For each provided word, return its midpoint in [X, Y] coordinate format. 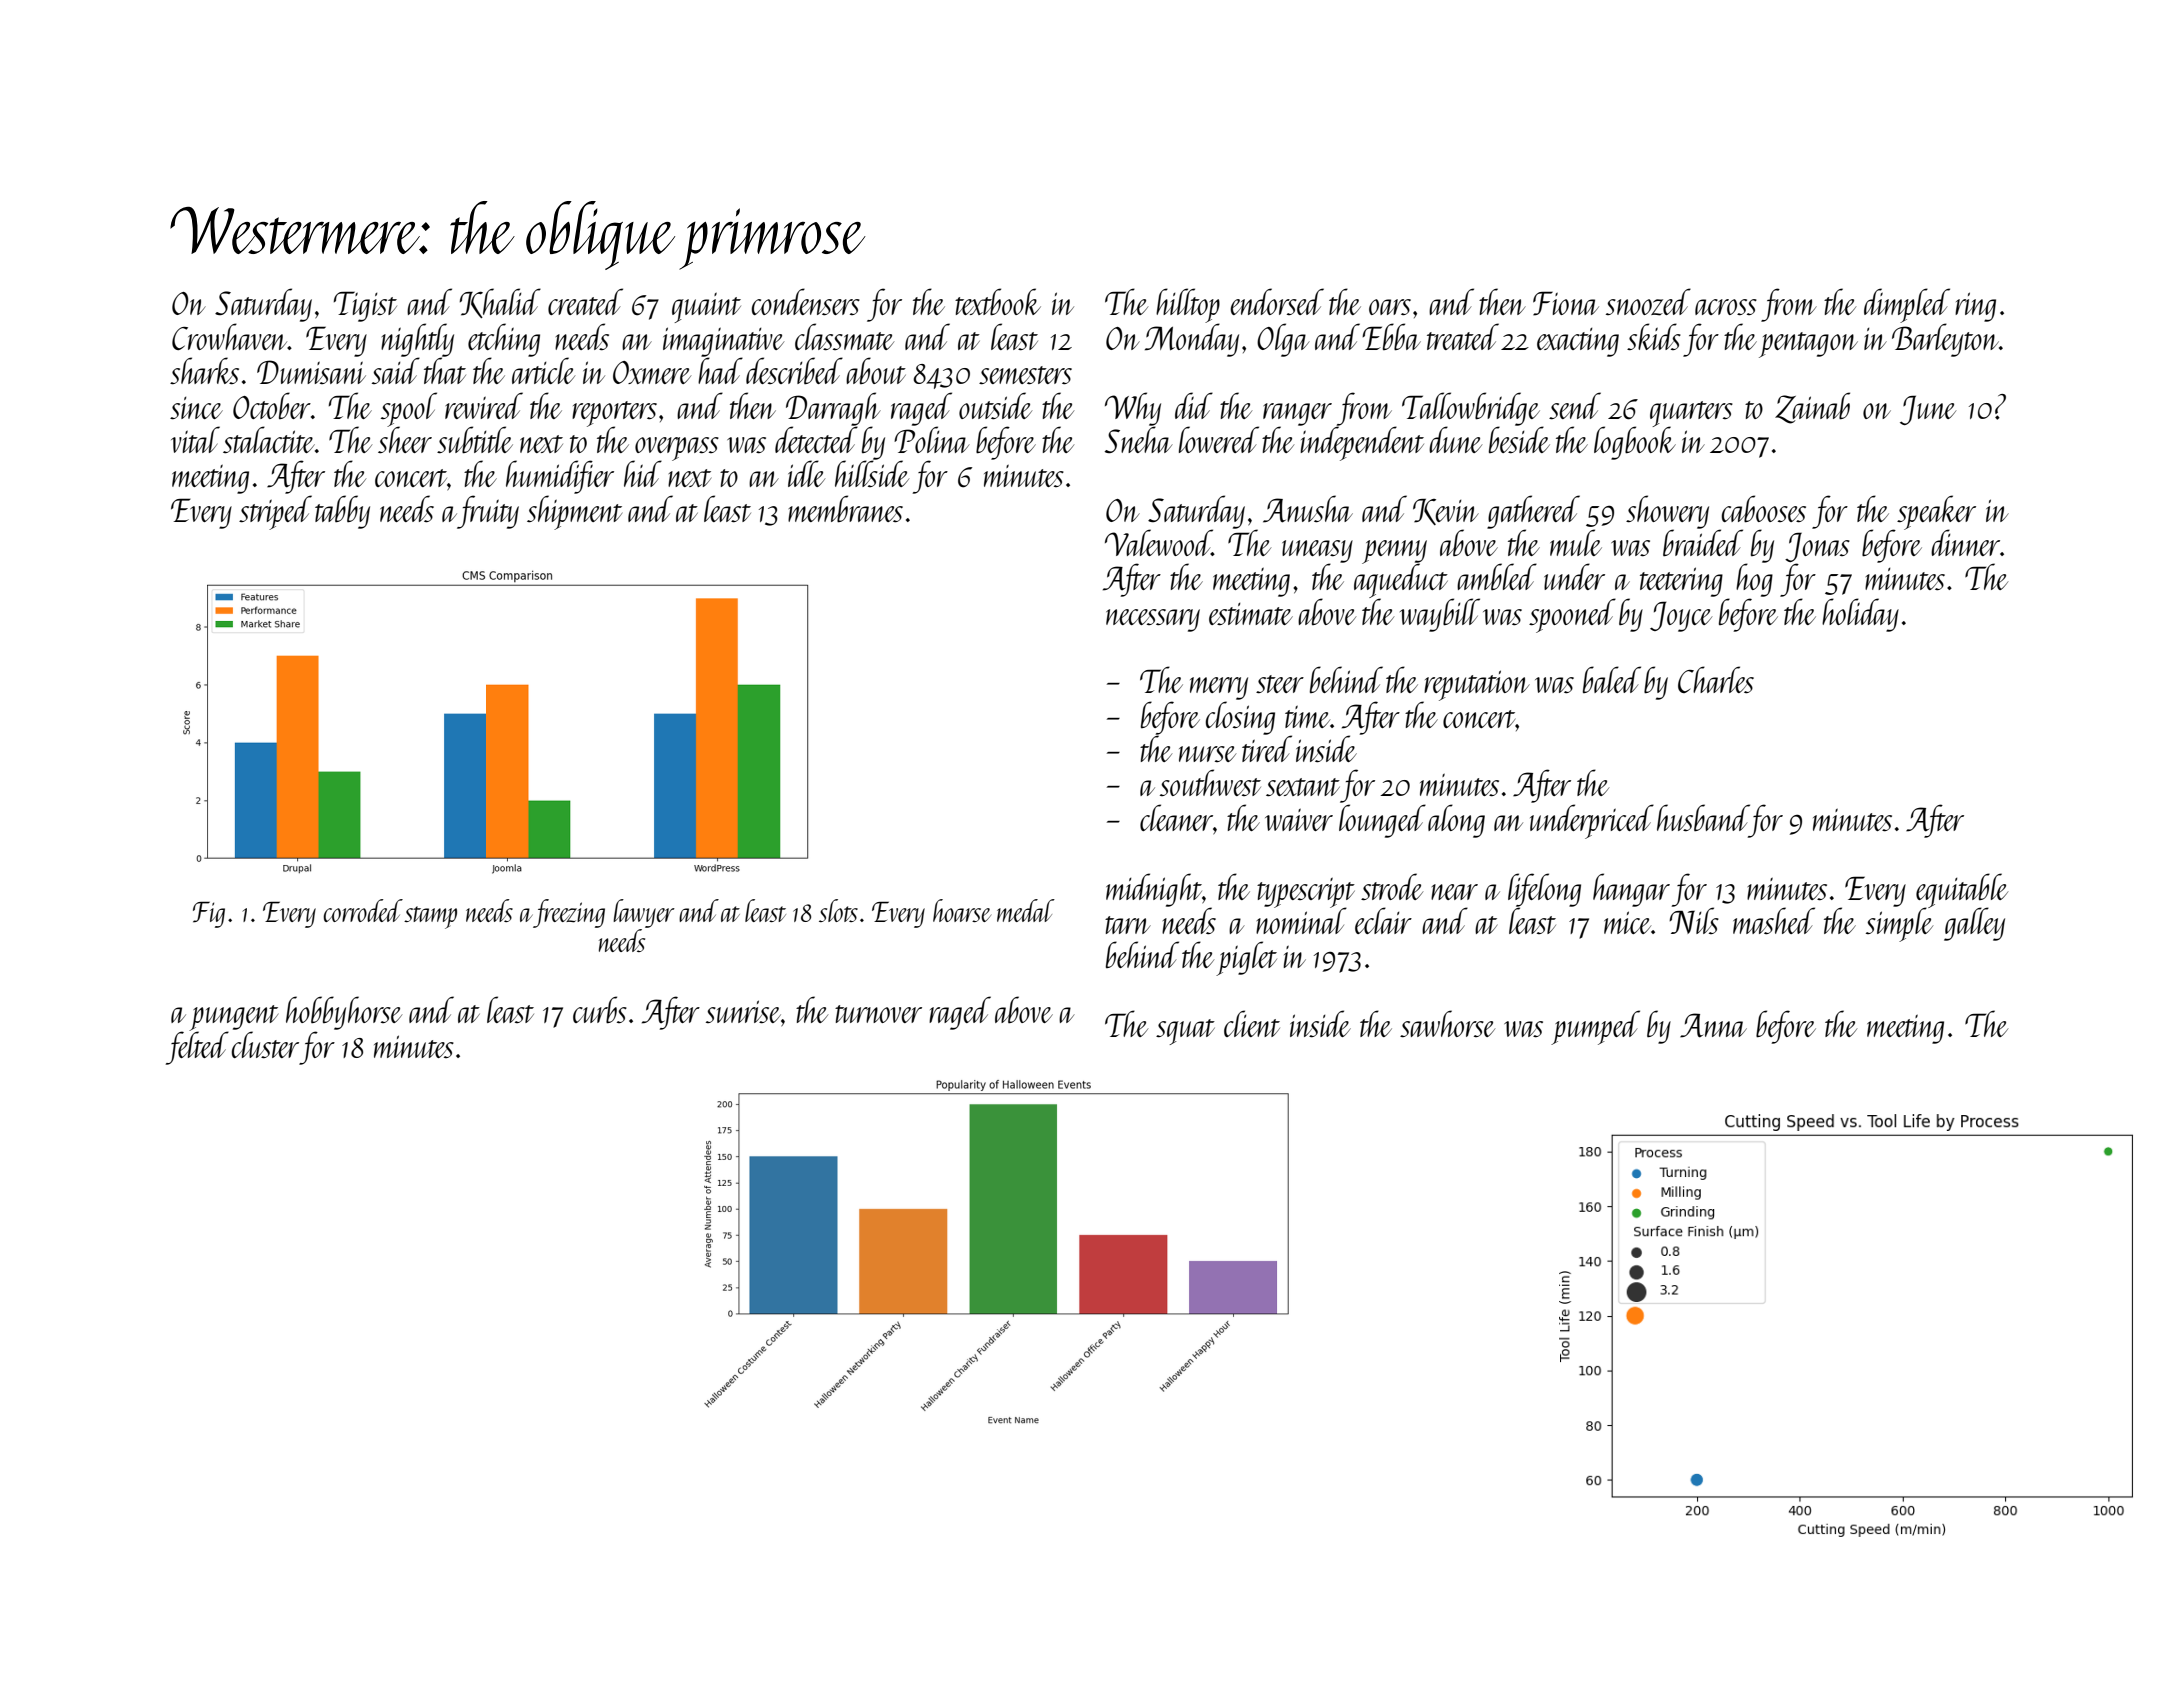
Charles [1716, 679]
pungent [233, 1018]
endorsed [1277, 301]
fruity [488, 512]
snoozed [1648, 302]
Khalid [500, 303]
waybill [1440, 615]
